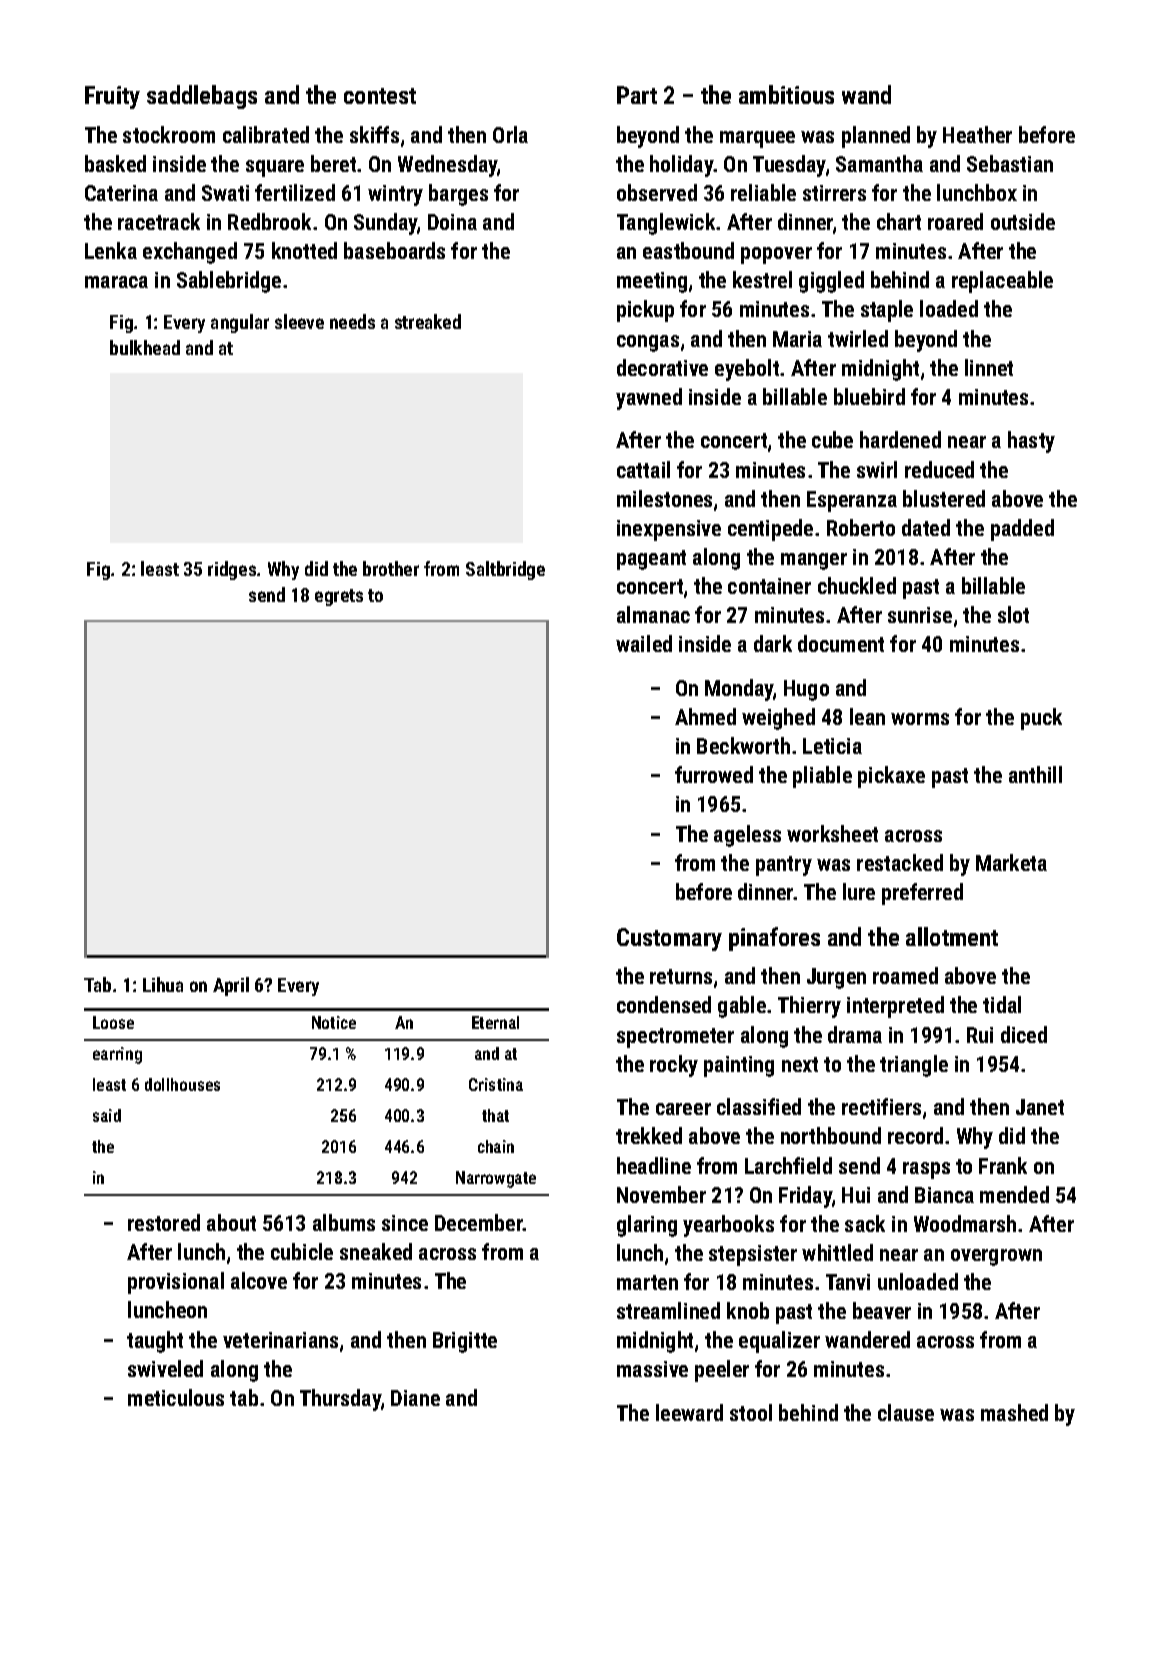 Image resolution: width=1165 pixels, height=1654 pixels. Describe the element at coordinates (776, 255) in the document. I see `popover` at that location.
